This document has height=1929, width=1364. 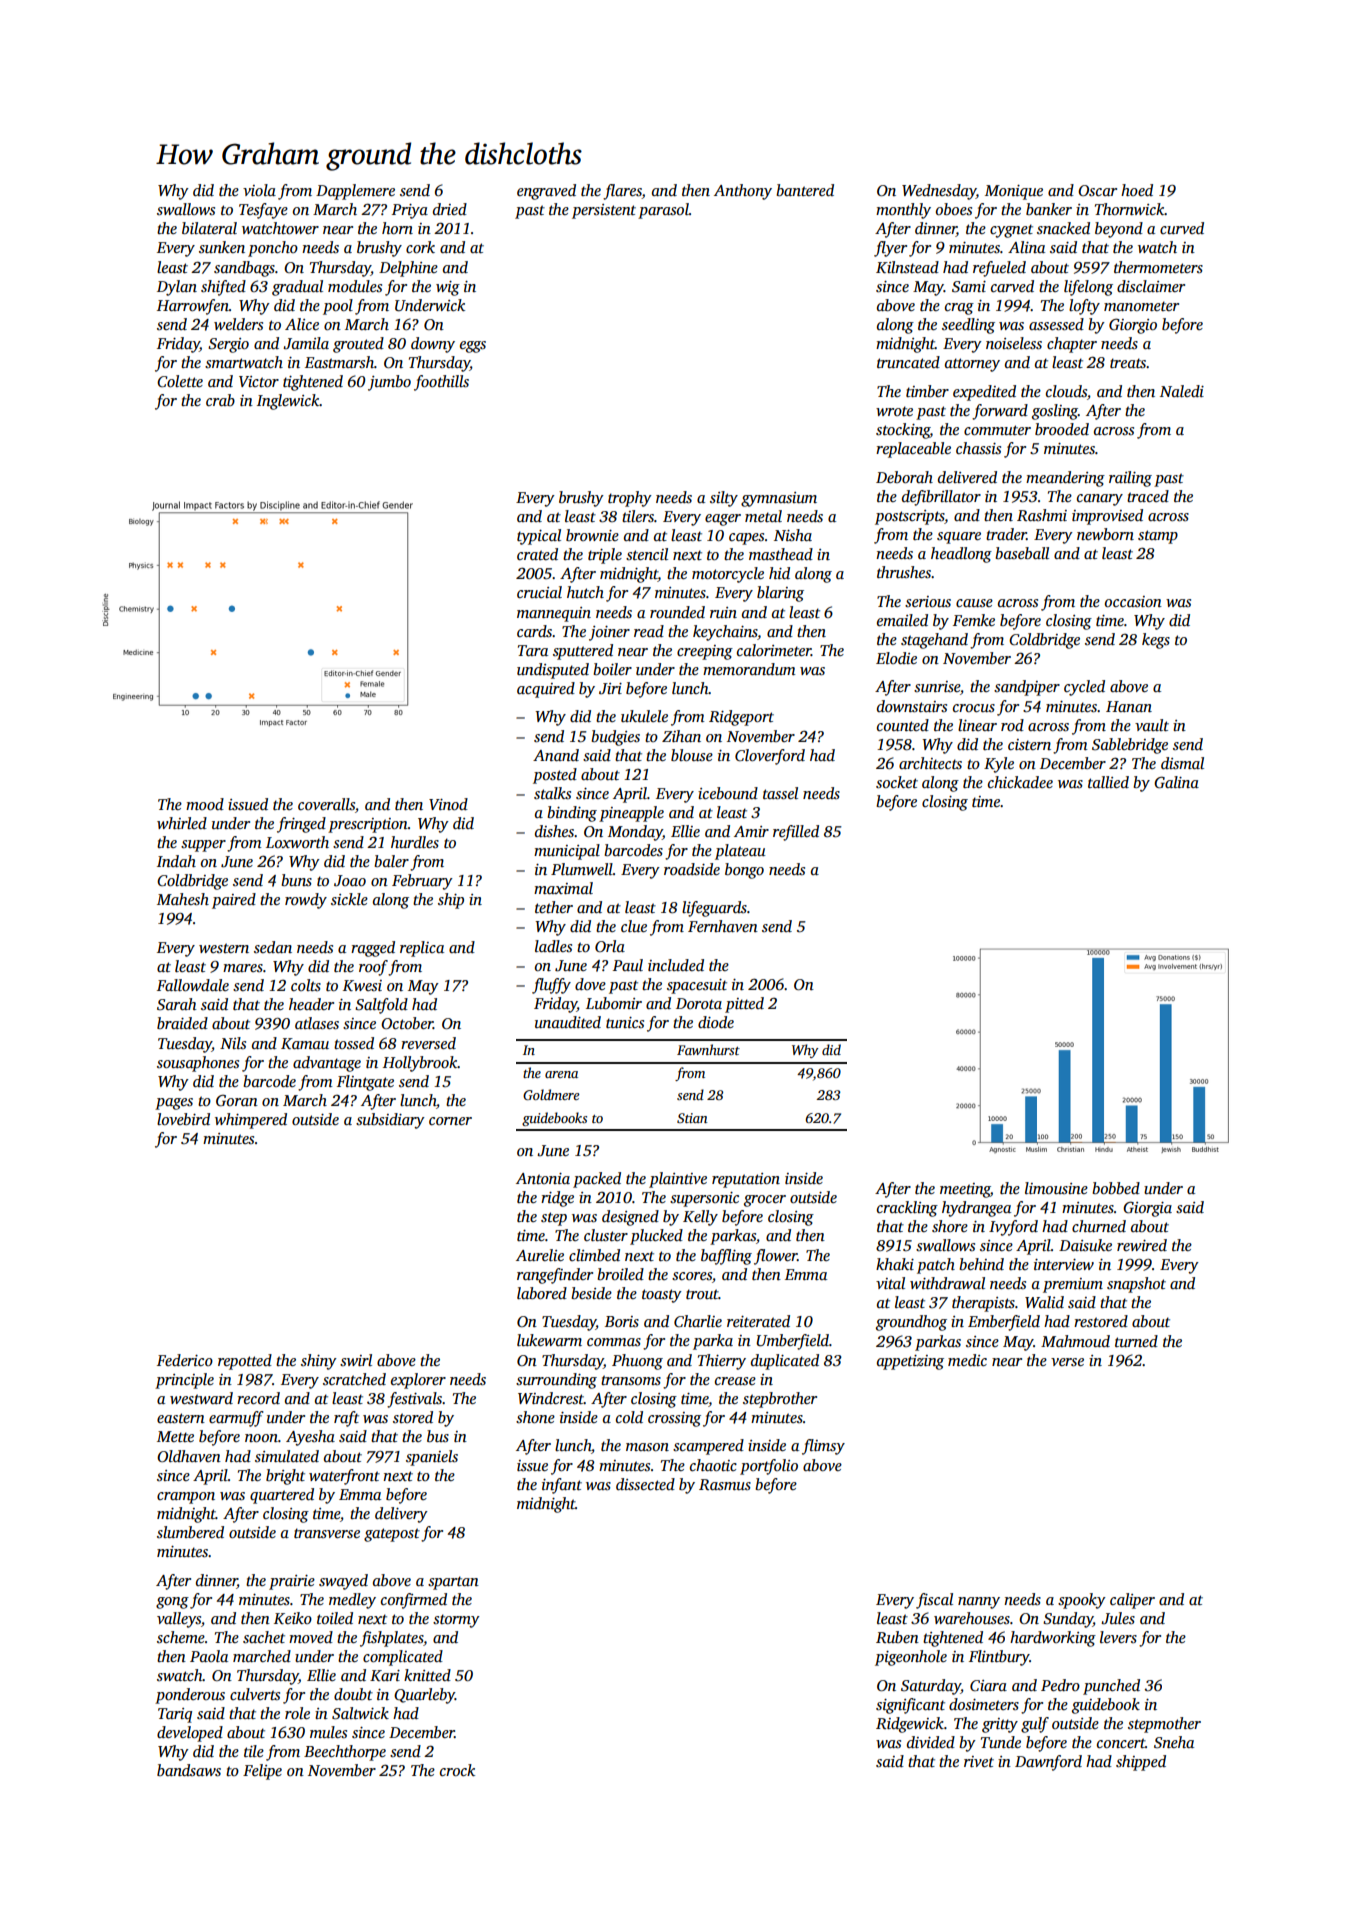 What do you see at coordinates (450, 209) in the document?
I see `dried` at bounding box center [450, 209].
